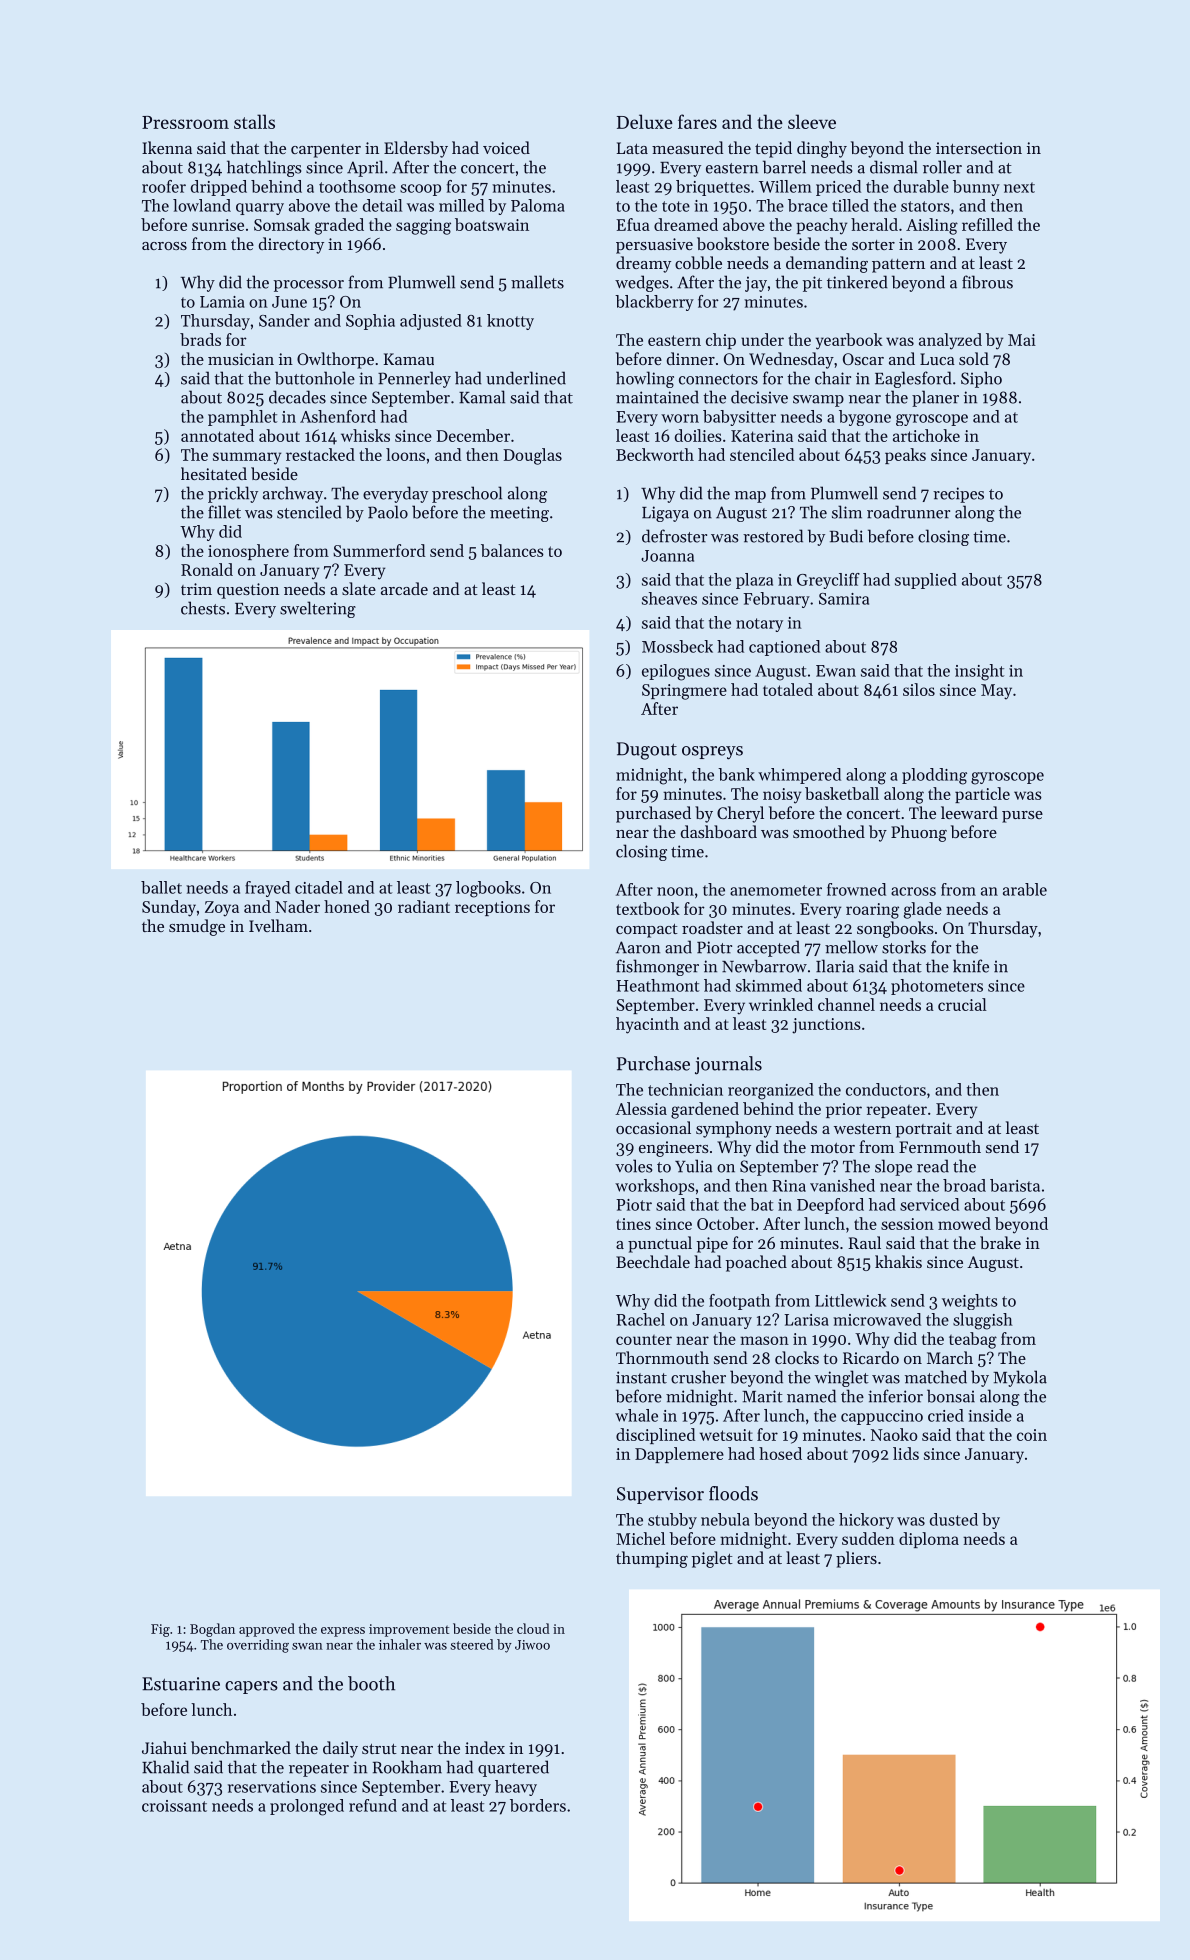  I want to click on borders, so click(538, 1805).
